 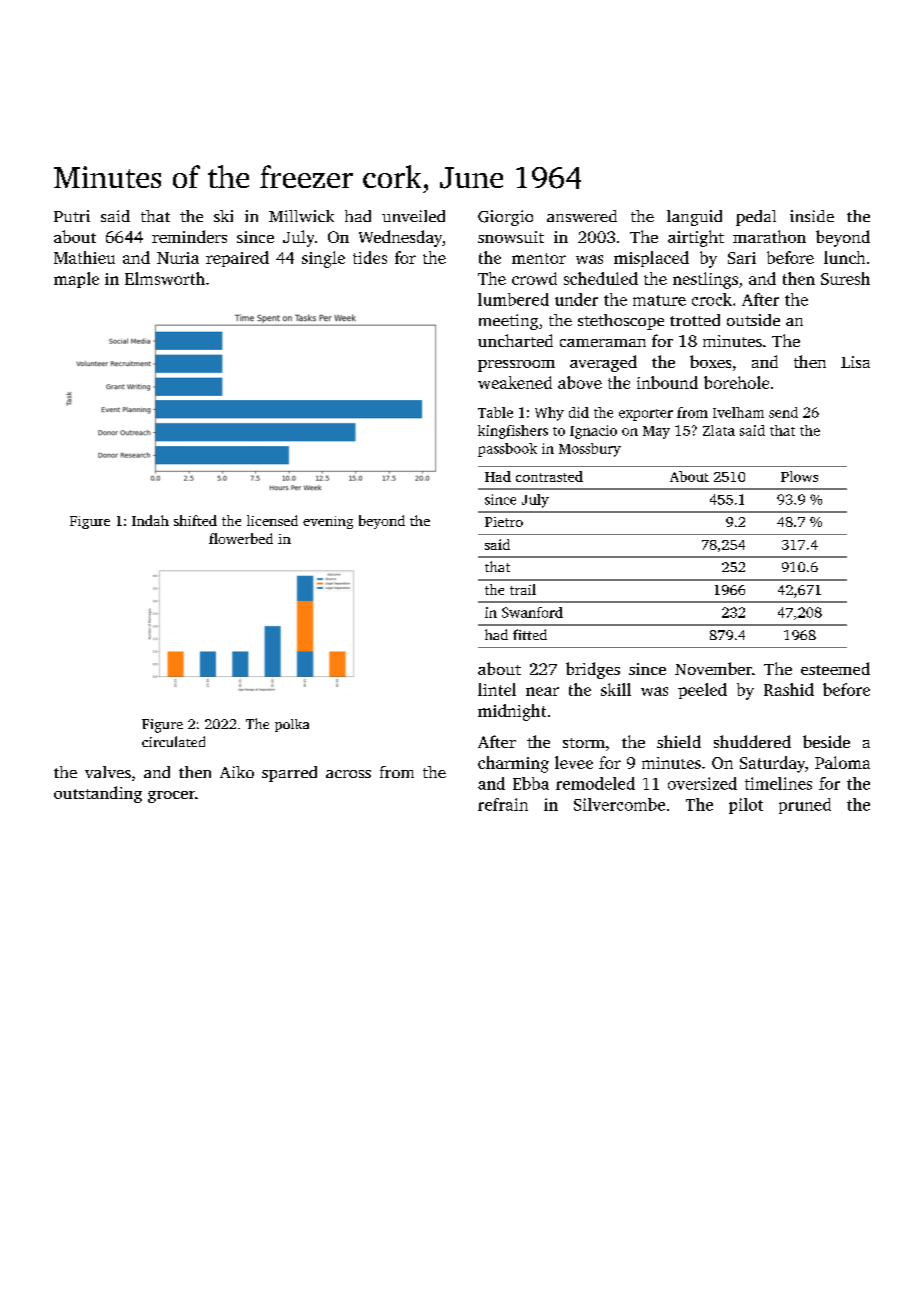 I want to click on Elmsworth, so click(x=165, y=278).
